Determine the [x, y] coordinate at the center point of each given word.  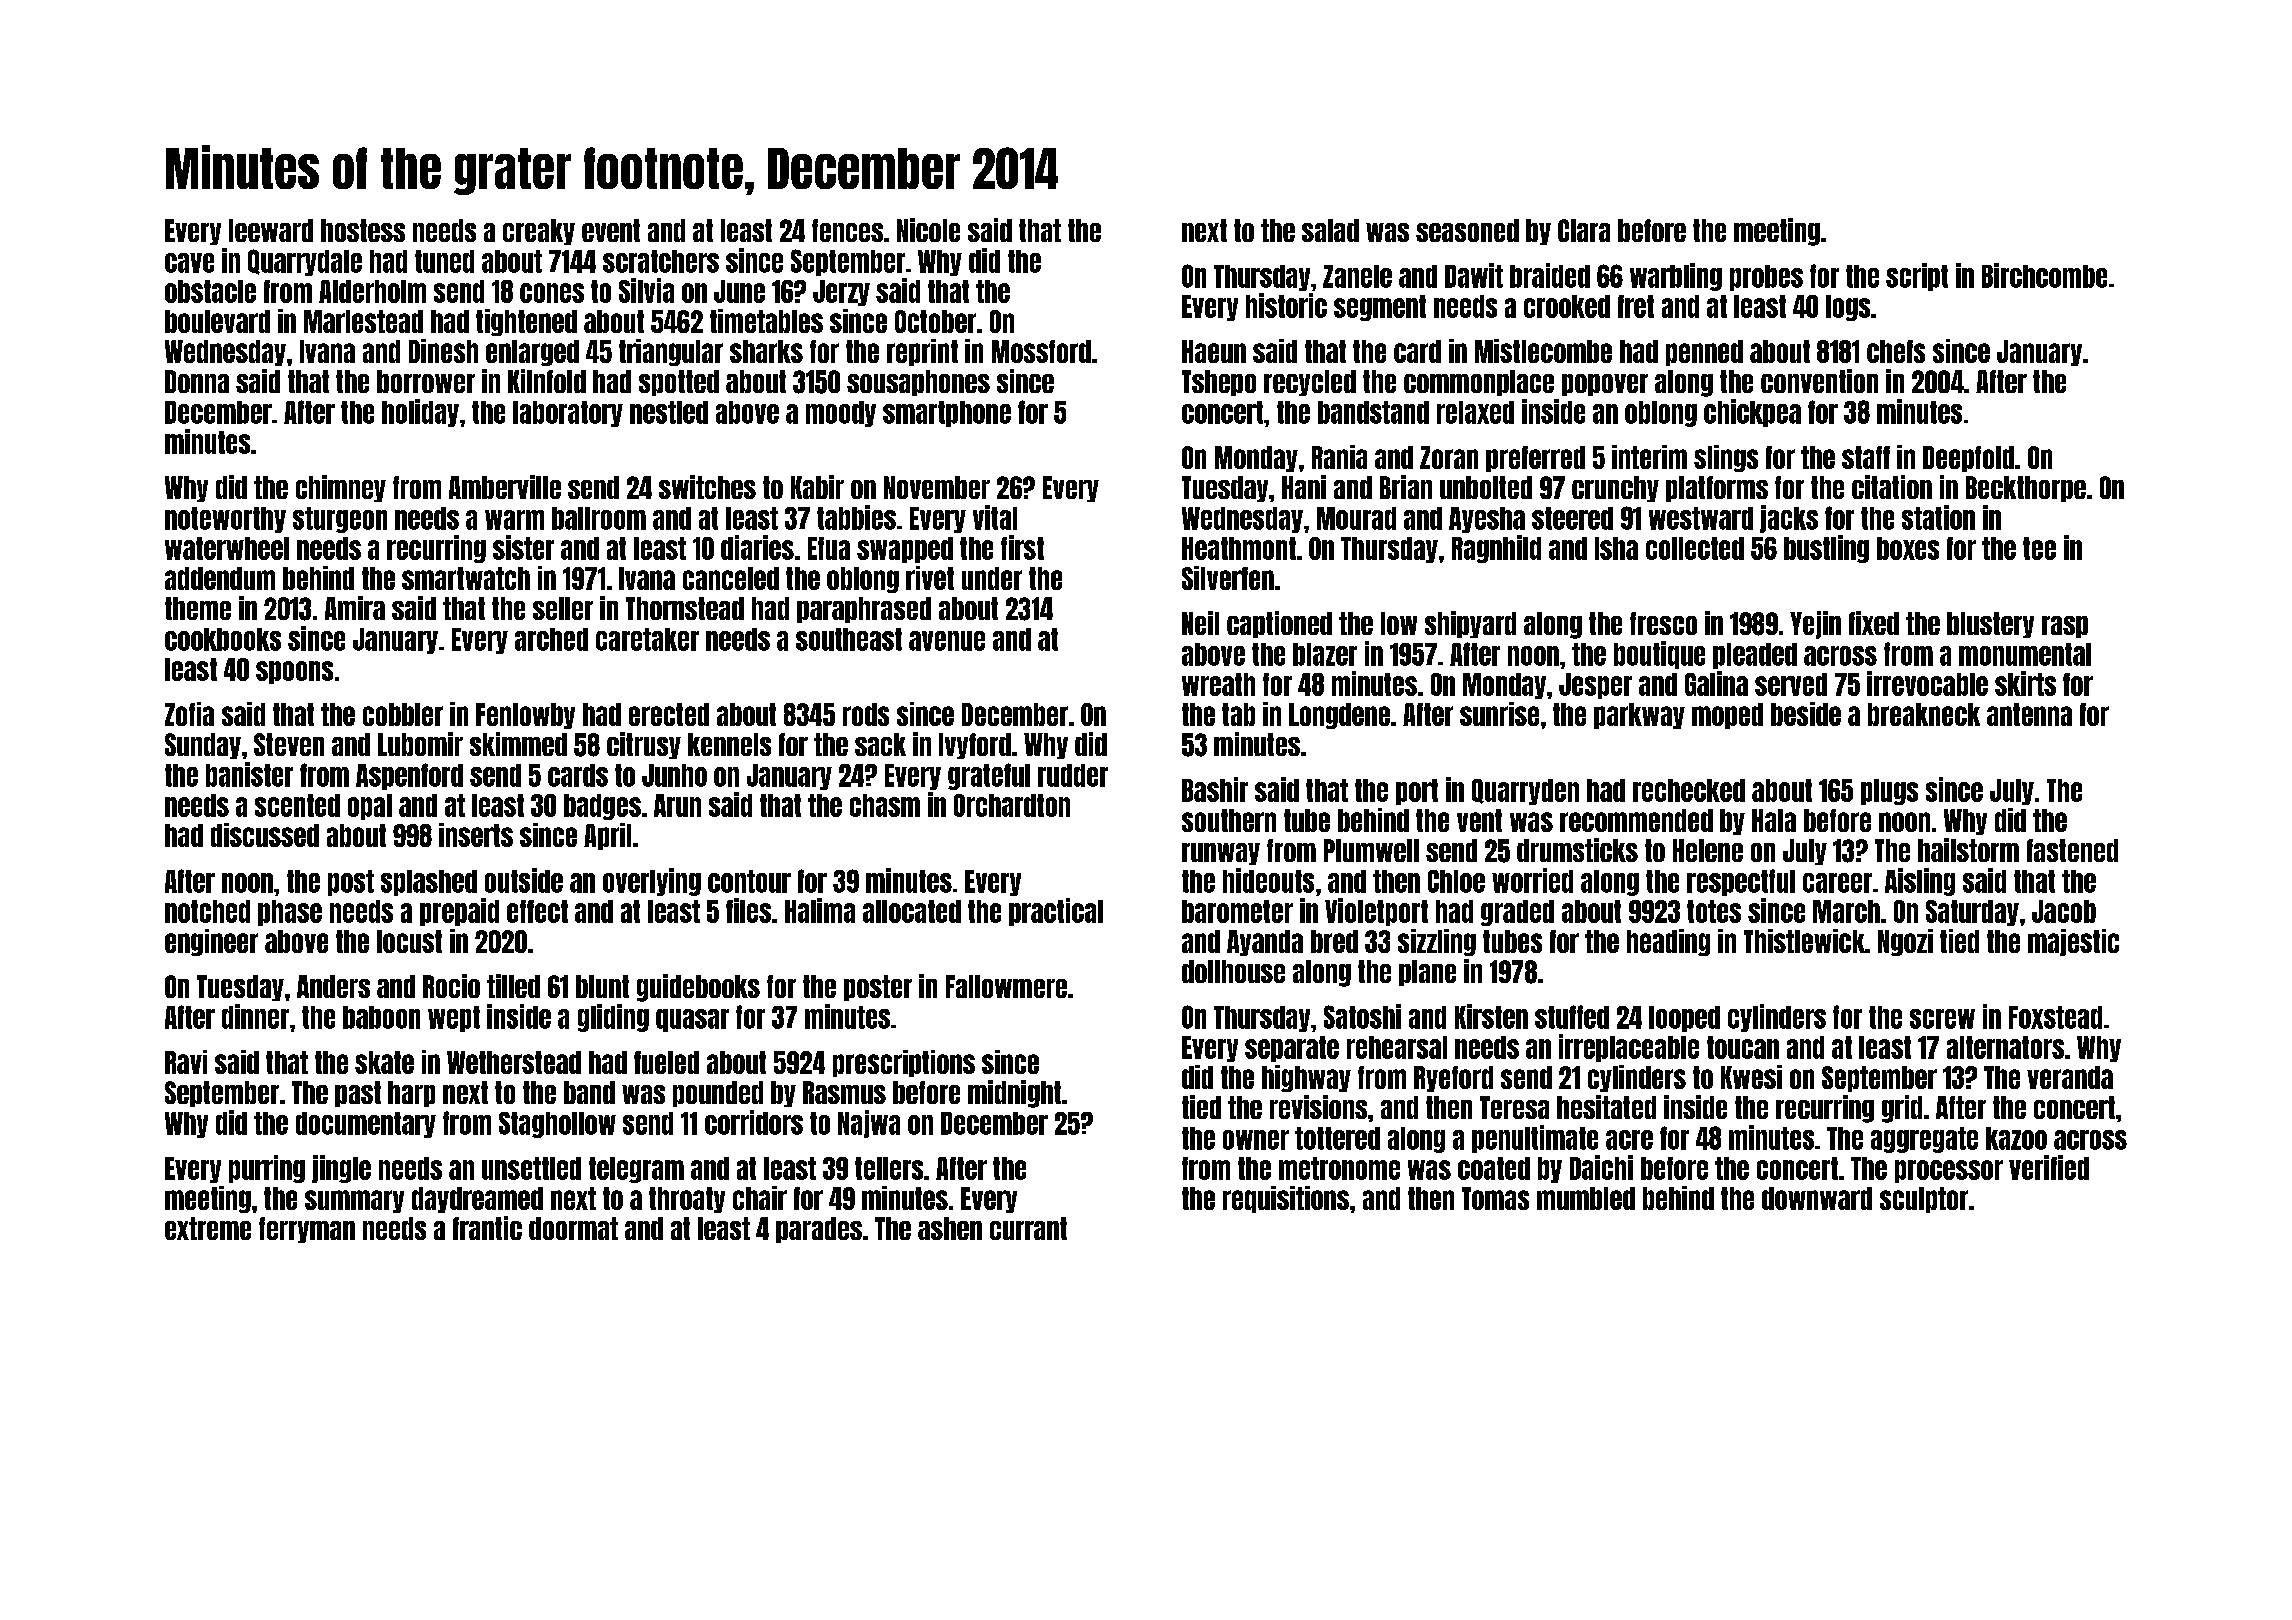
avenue [947, 641]
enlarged [532, 353]
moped [1727, 716]
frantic [487, 1228]
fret [1636, 306]
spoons [294, 672]
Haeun [1214, 351]
